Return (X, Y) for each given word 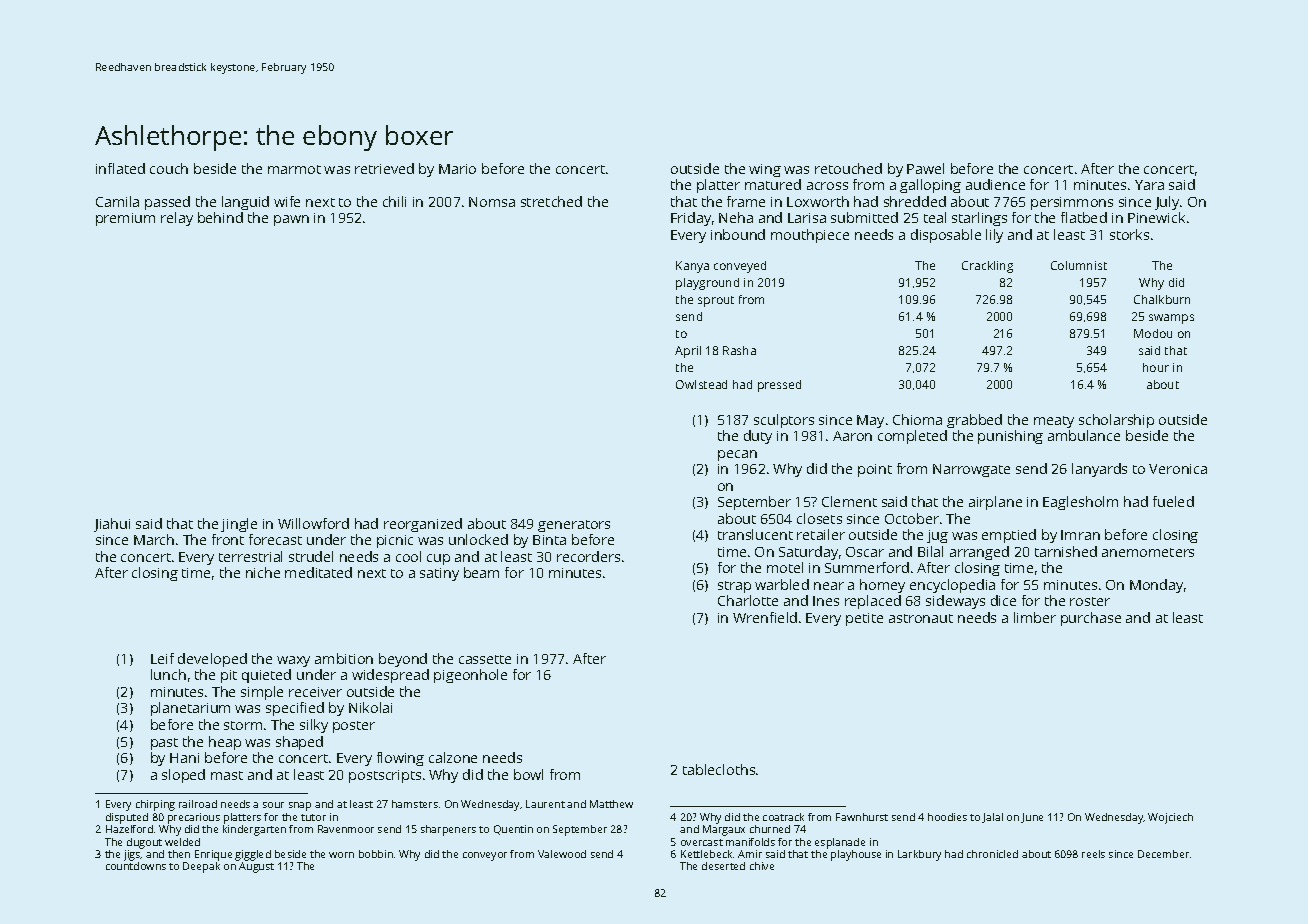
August (256, 867)
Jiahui (112, 525)
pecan (737, 455)
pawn (291, 220)
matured (773, 184)
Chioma (917, 419)
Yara (1149, 185)
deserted (723, 866)
